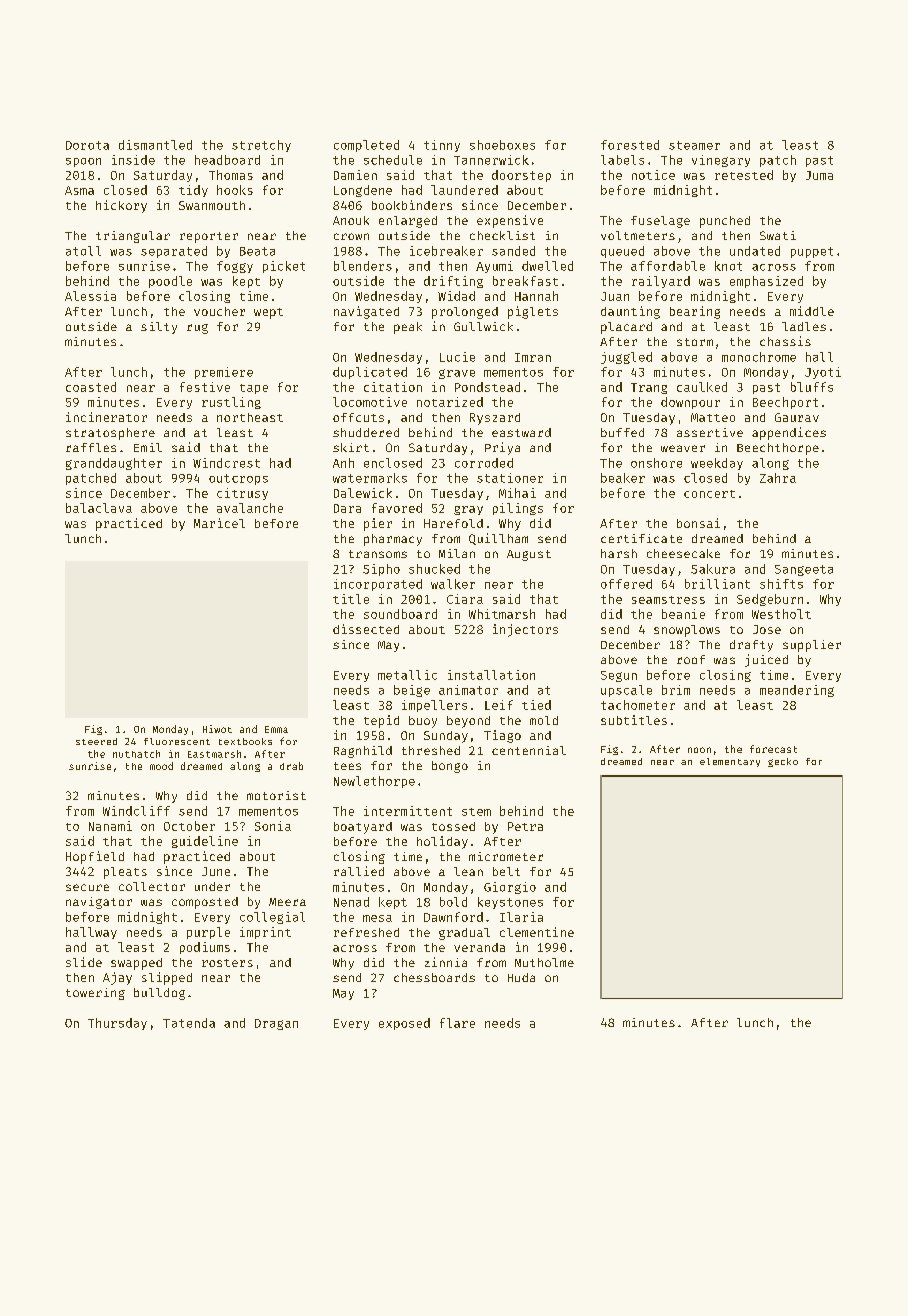 This page has height=1316, width=908. Describe the element at coordinates (767, 629) in the page. I see `Jose` at that location.
